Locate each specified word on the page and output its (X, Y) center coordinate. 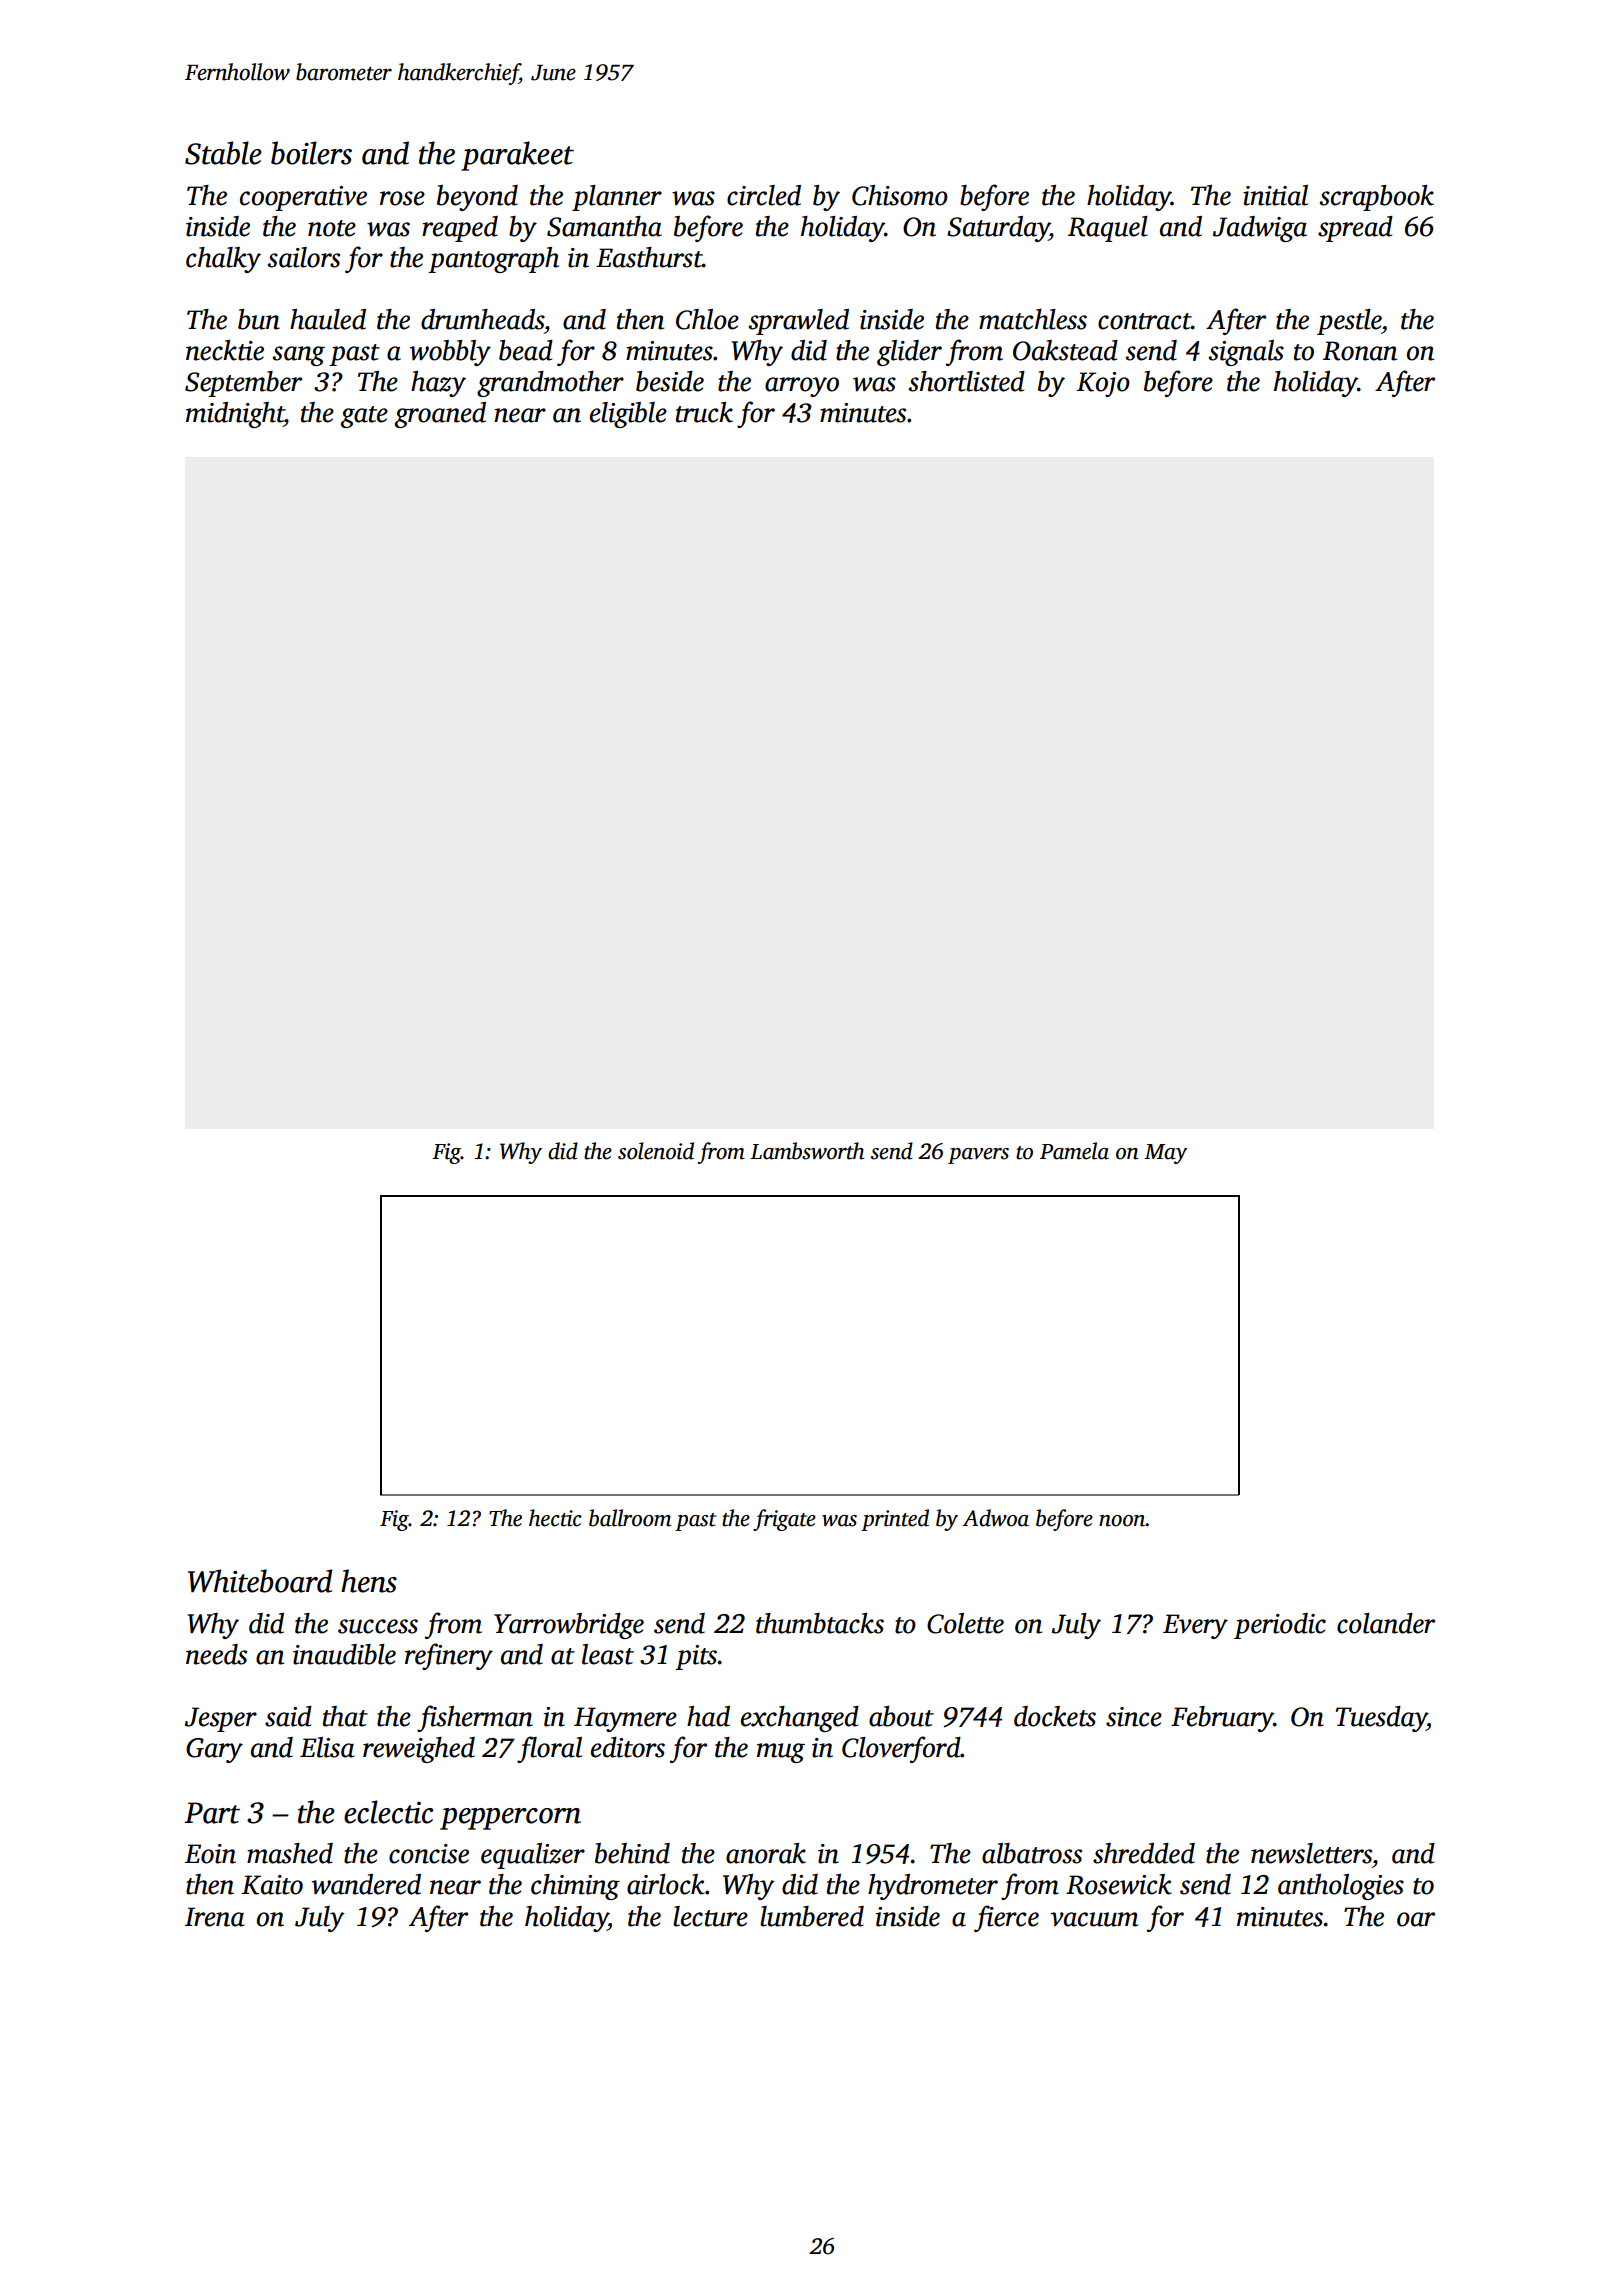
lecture (710, 1916)
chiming (575, 1887)
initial (1275, 195)
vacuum (1094, 1919)
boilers (311, 153)
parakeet (517, 156)
